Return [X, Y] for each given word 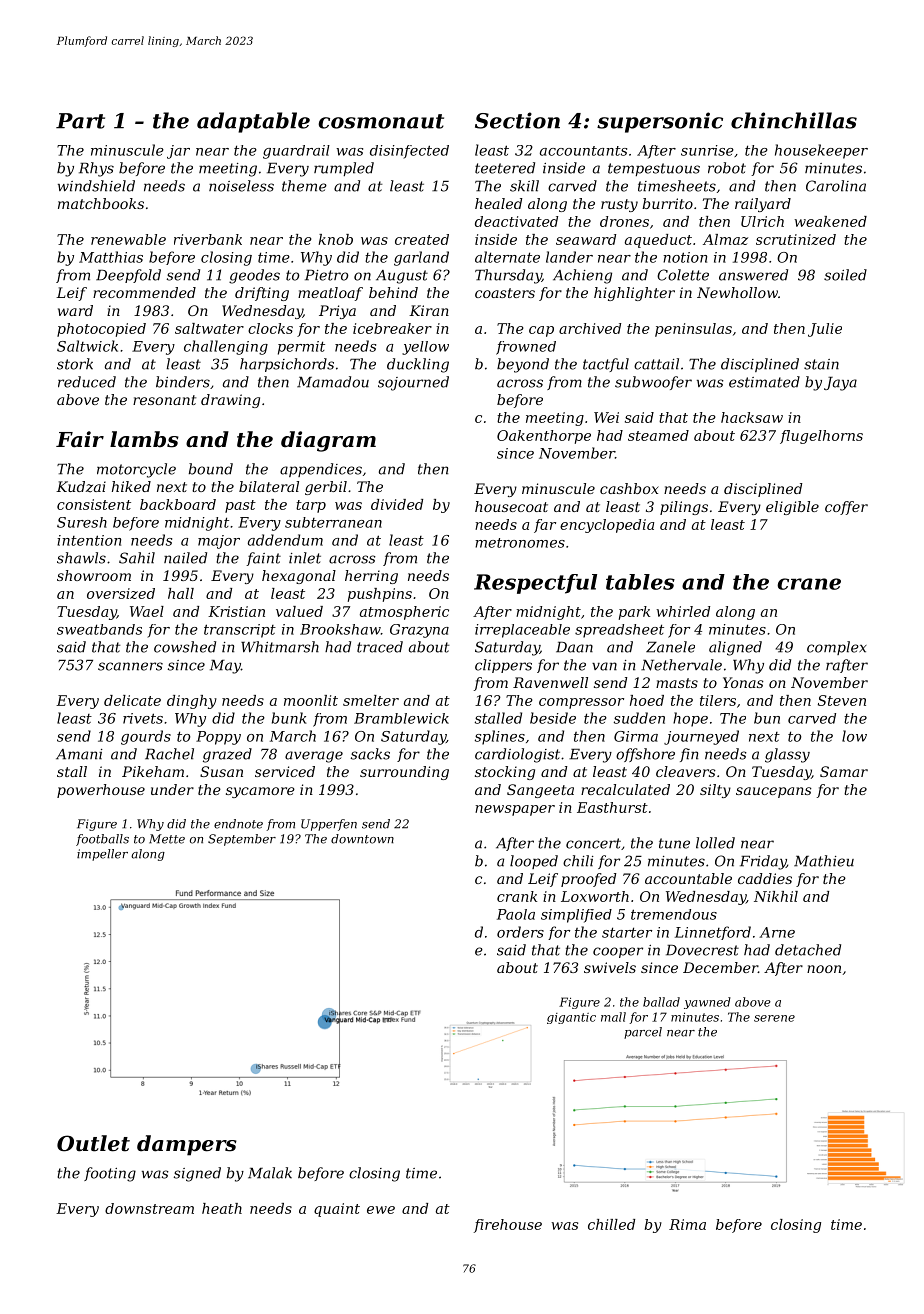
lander [569, 257]
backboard [178, 504]
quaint [337, 1210]
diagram [328, 441]
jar [178, 152]
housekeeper [821, 151]
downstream [149, 1208]
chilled [611, 1224]
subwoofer [653, 383]
